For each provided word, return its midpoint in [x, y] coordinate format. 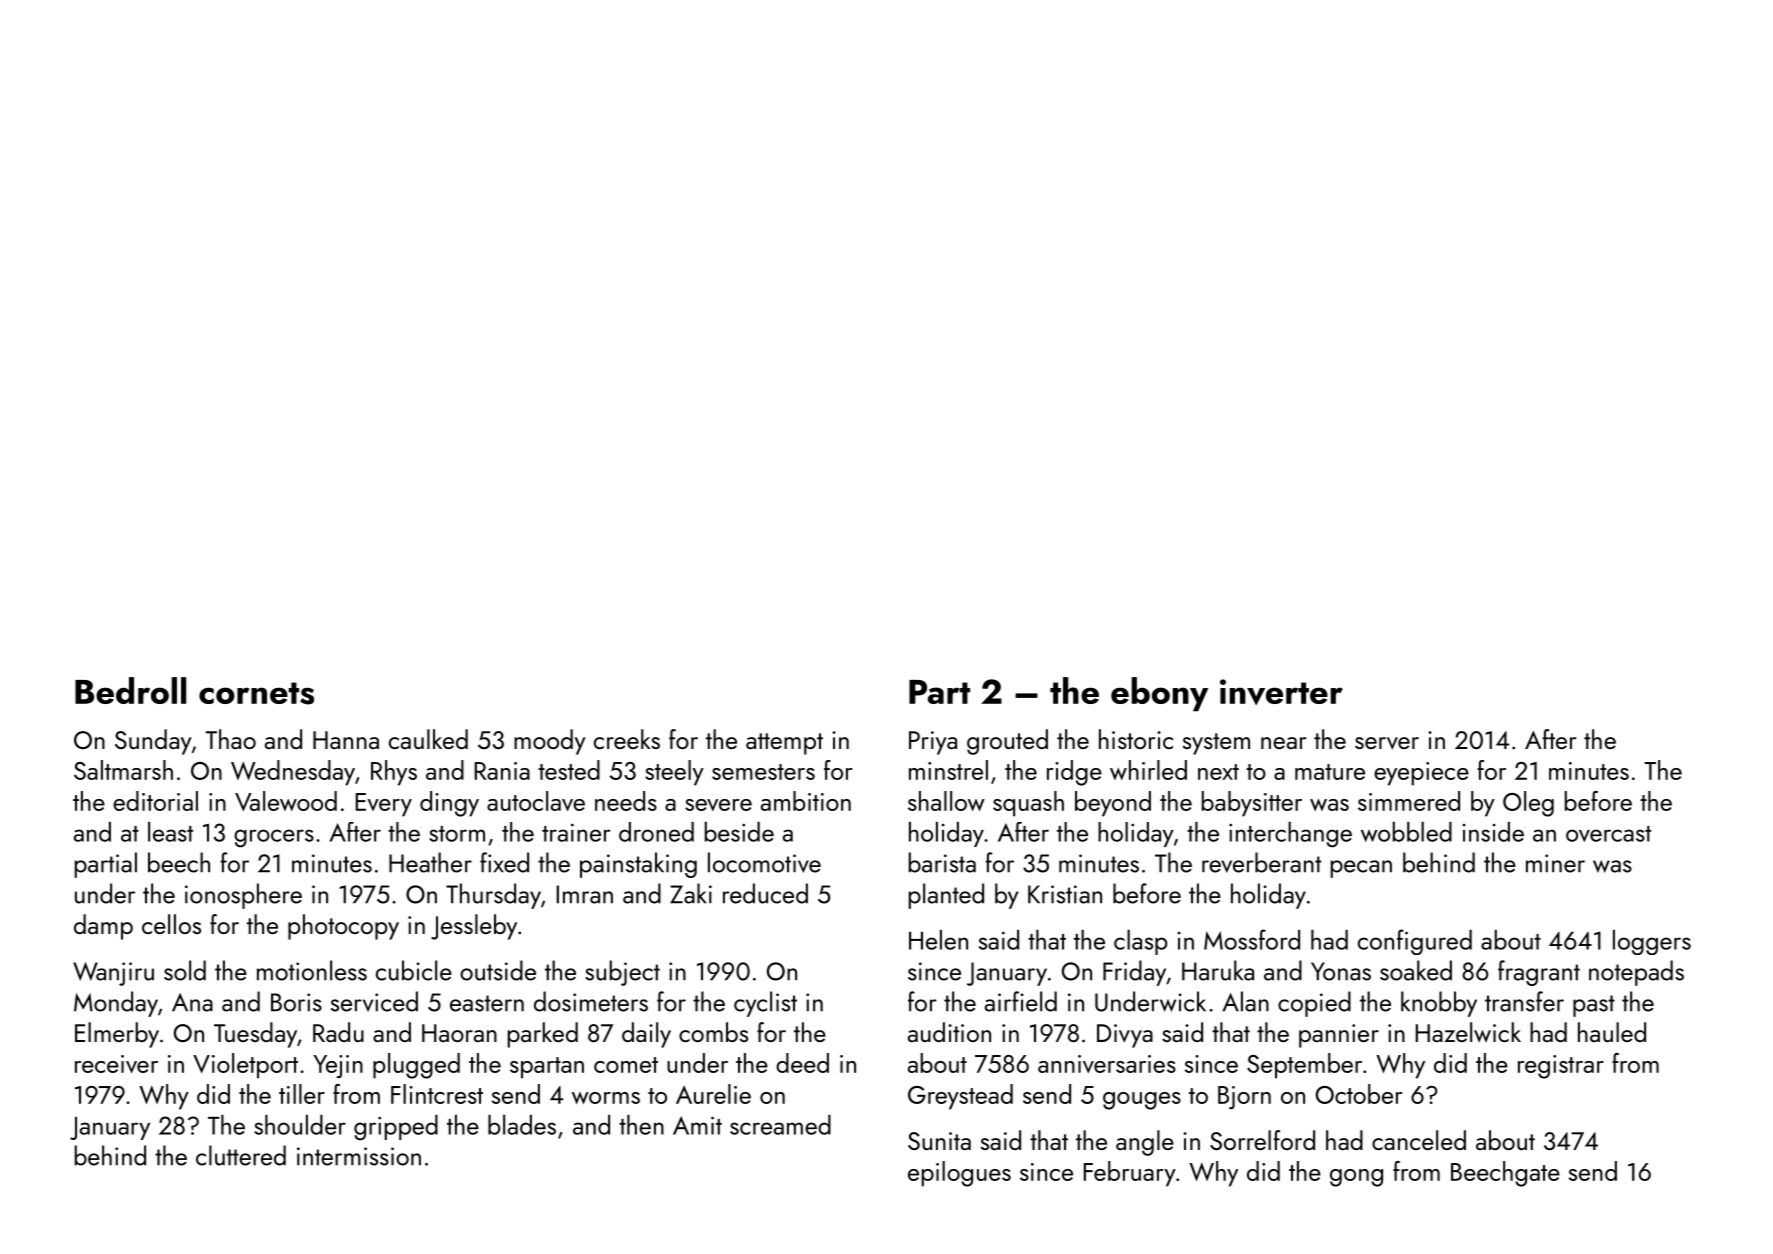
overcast [1608, 834]
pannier [1339, 1036]
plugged [416, 1066]
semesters [763, 772]
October [1359, 1094]
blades [522, 1125]
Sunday [153, 742]
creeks [627, 739]
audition [949, 1032]
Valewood [286, 801]
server [1387, 743]
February [1130, 1174]
